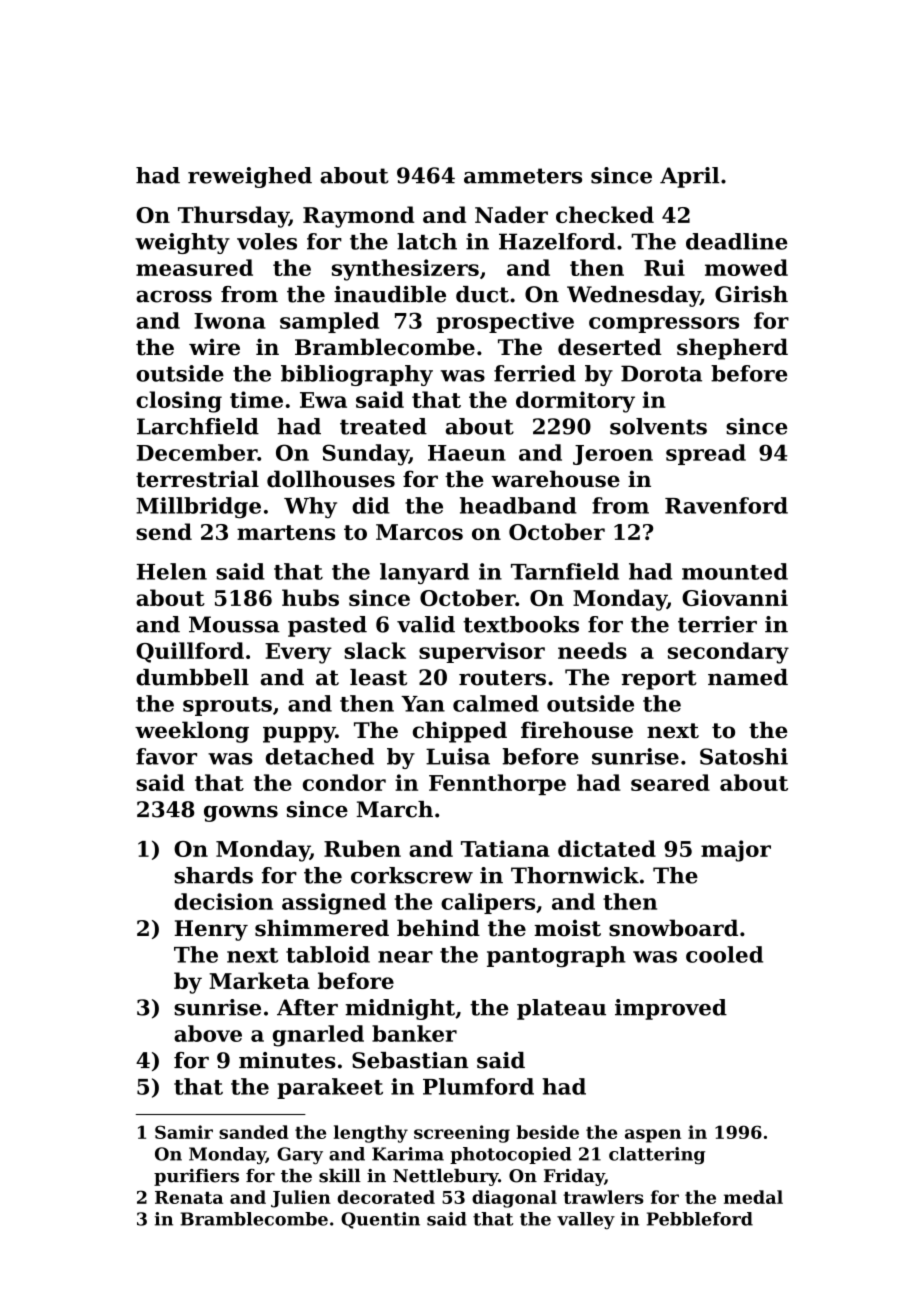 The width and height of the screenshot is (924, 1311). I want to click on report, so click(658, 680).
